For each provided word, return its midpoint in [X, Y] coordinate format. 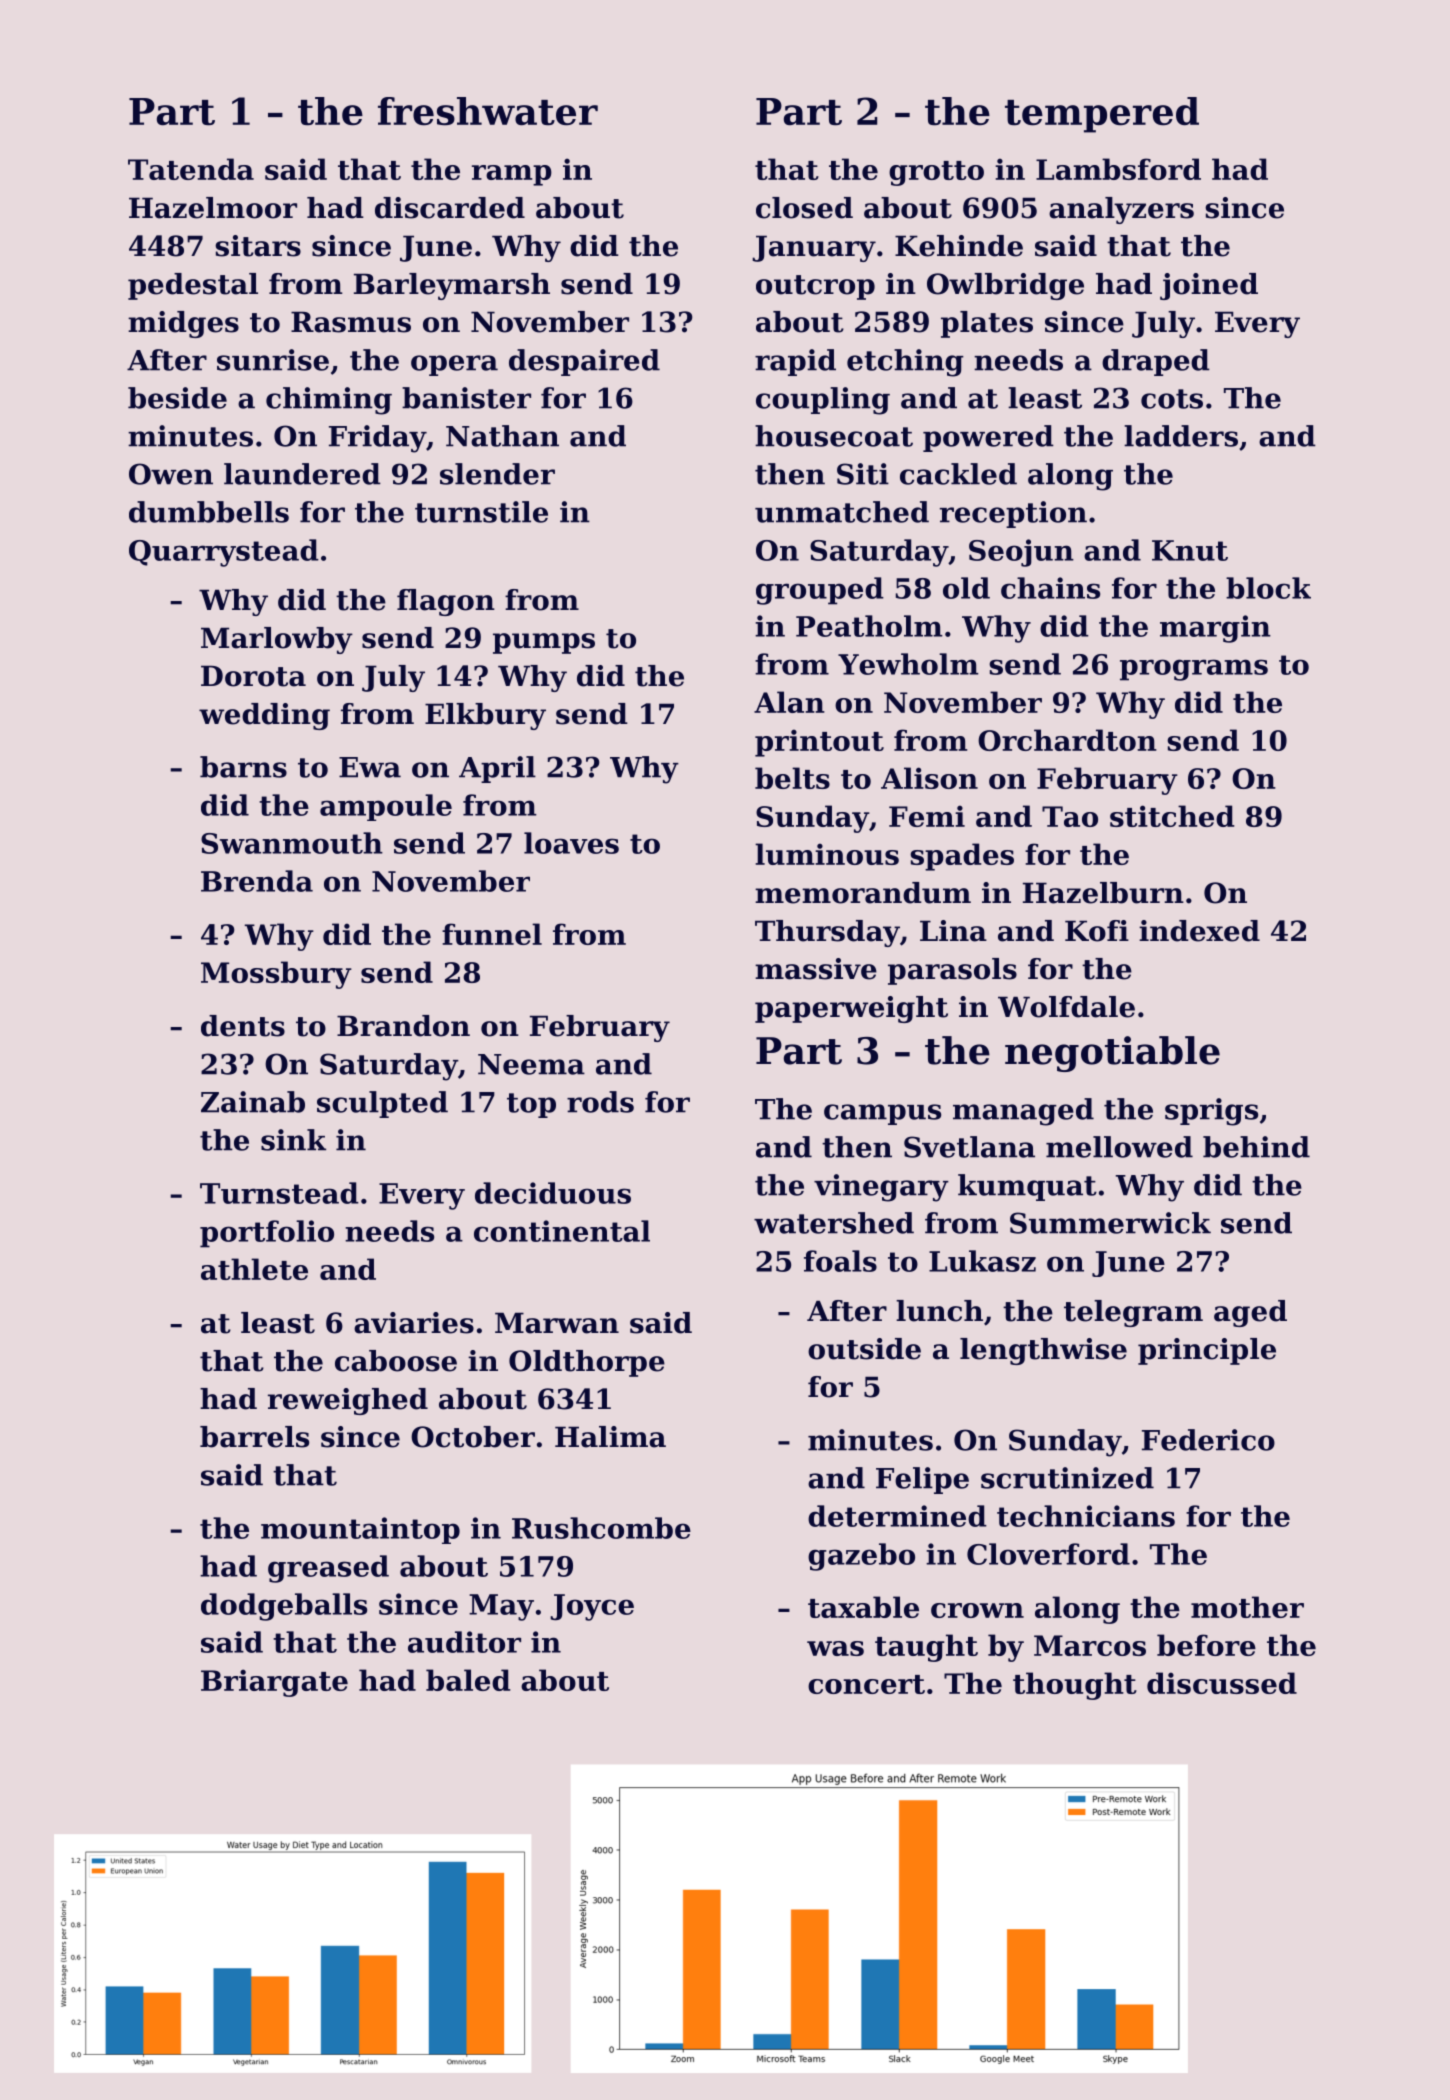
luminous [827, 854]
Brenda [257, 881]
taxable [863, 1607]
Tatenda [191, 169]
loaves [571, 843]
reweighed [348, 1401]
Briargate [274, 1683]
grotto [936, 173]
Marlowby [277, 640]
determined [897, 1516]
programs [1194, 670]
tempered [1102, 115]
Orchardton [1067, 740]
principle [1207, 1351]
